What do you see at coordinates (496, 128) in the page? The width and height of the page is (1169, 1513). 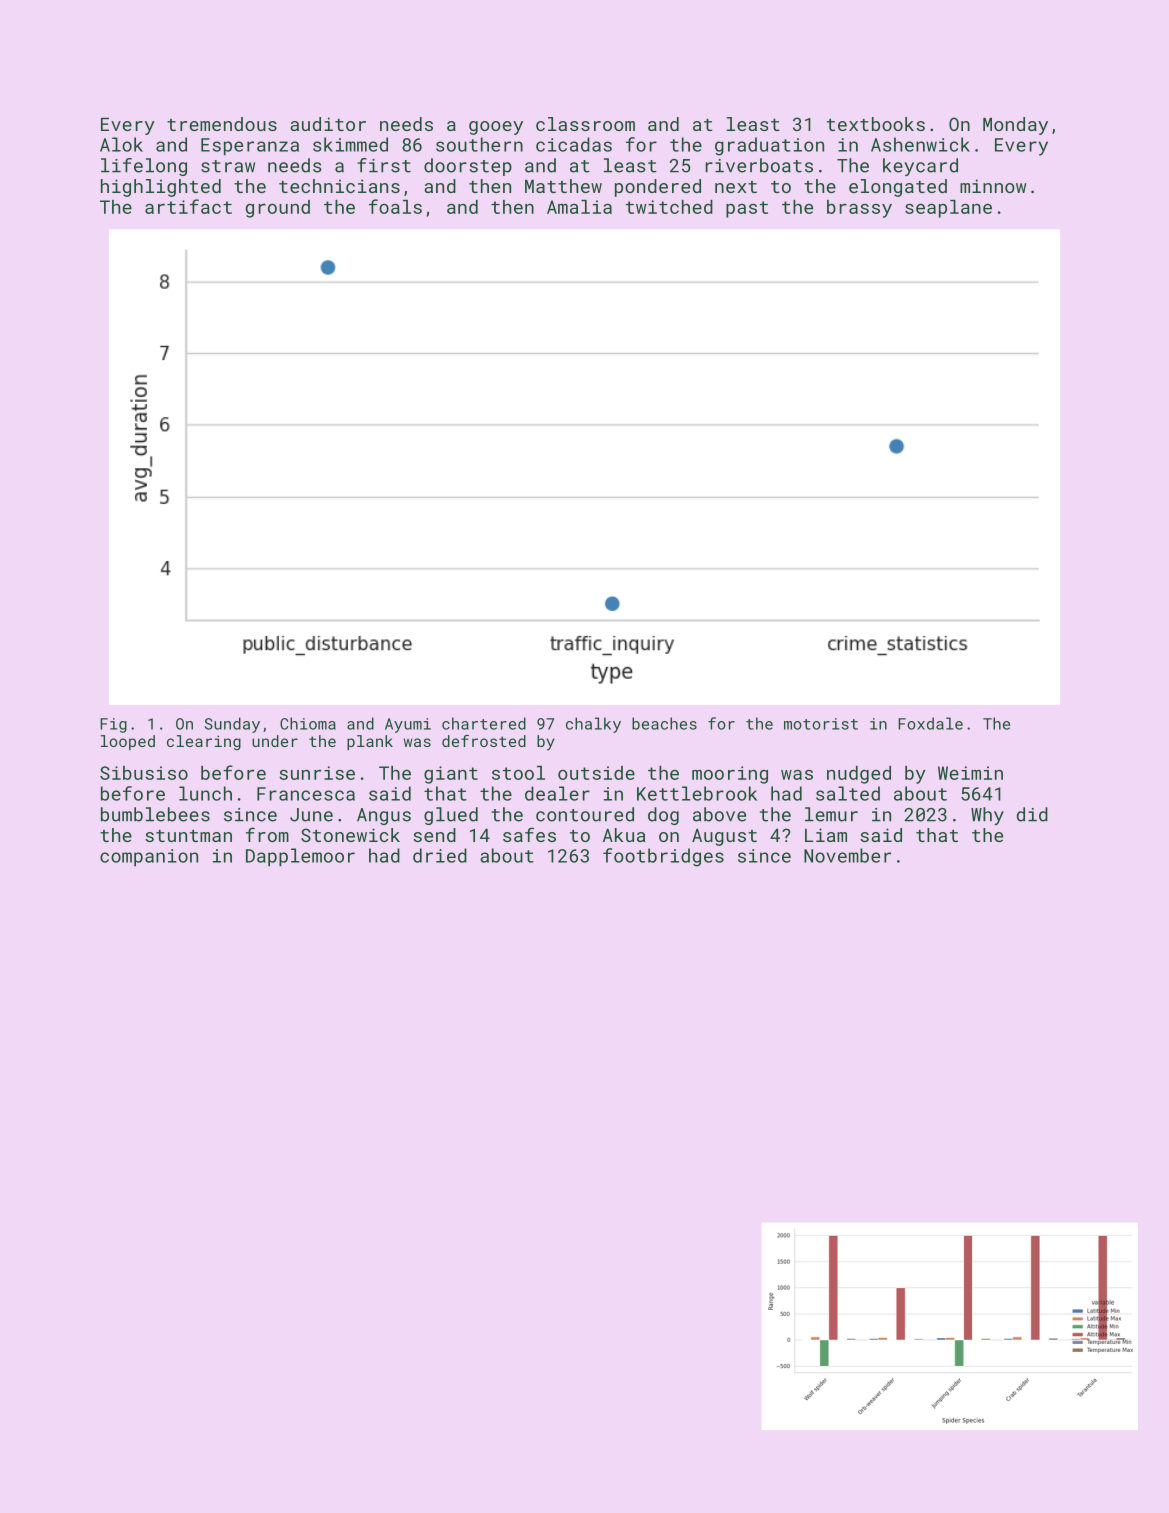 I see `gooey` at bounding box center [496, 128].
